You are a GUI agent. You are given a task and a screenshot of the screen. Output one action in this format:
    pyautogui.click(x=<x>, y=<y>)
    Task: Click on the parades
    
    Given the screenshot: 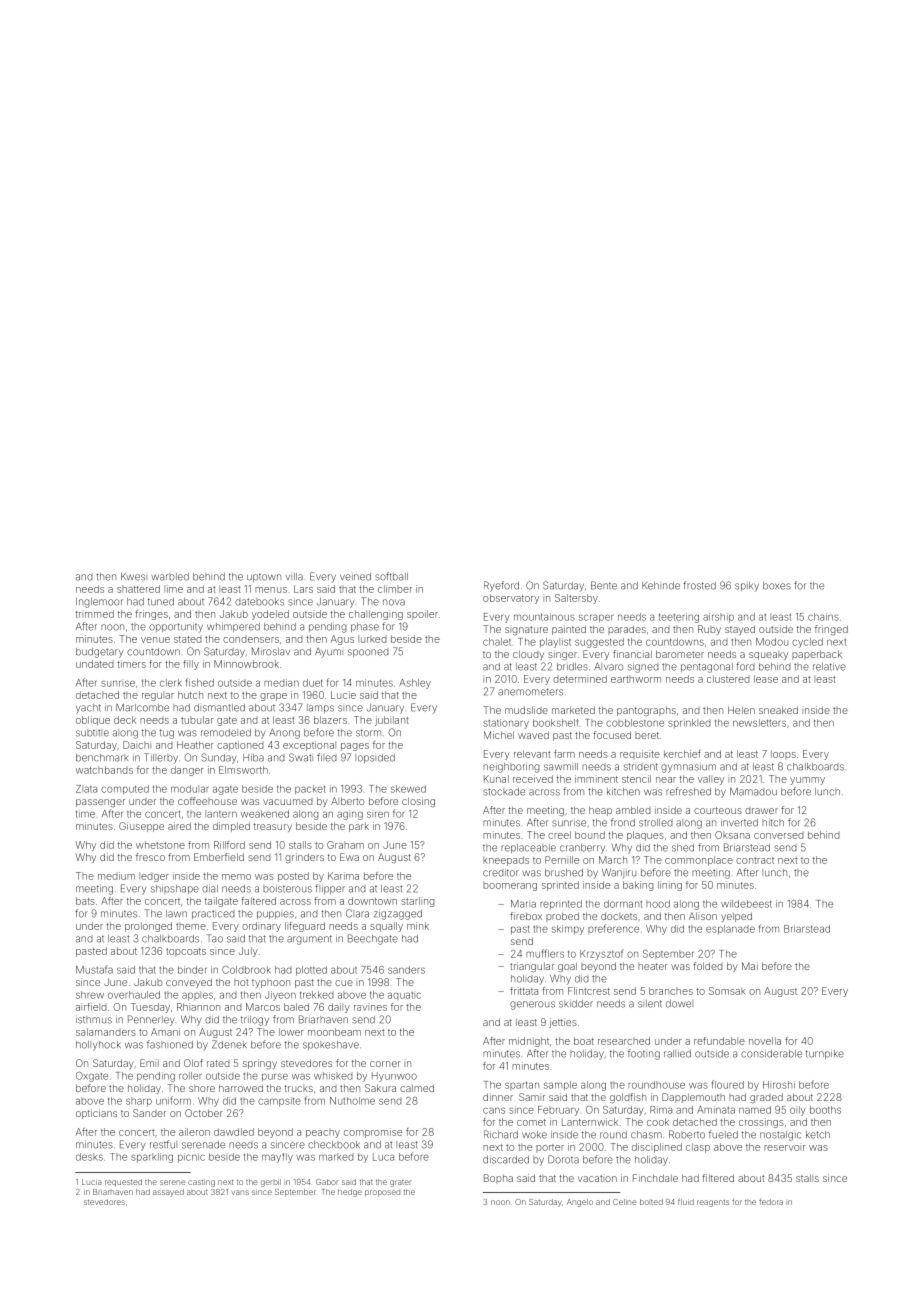 What is the action you would take?
    pyautogui.click(x=627, y=630)
